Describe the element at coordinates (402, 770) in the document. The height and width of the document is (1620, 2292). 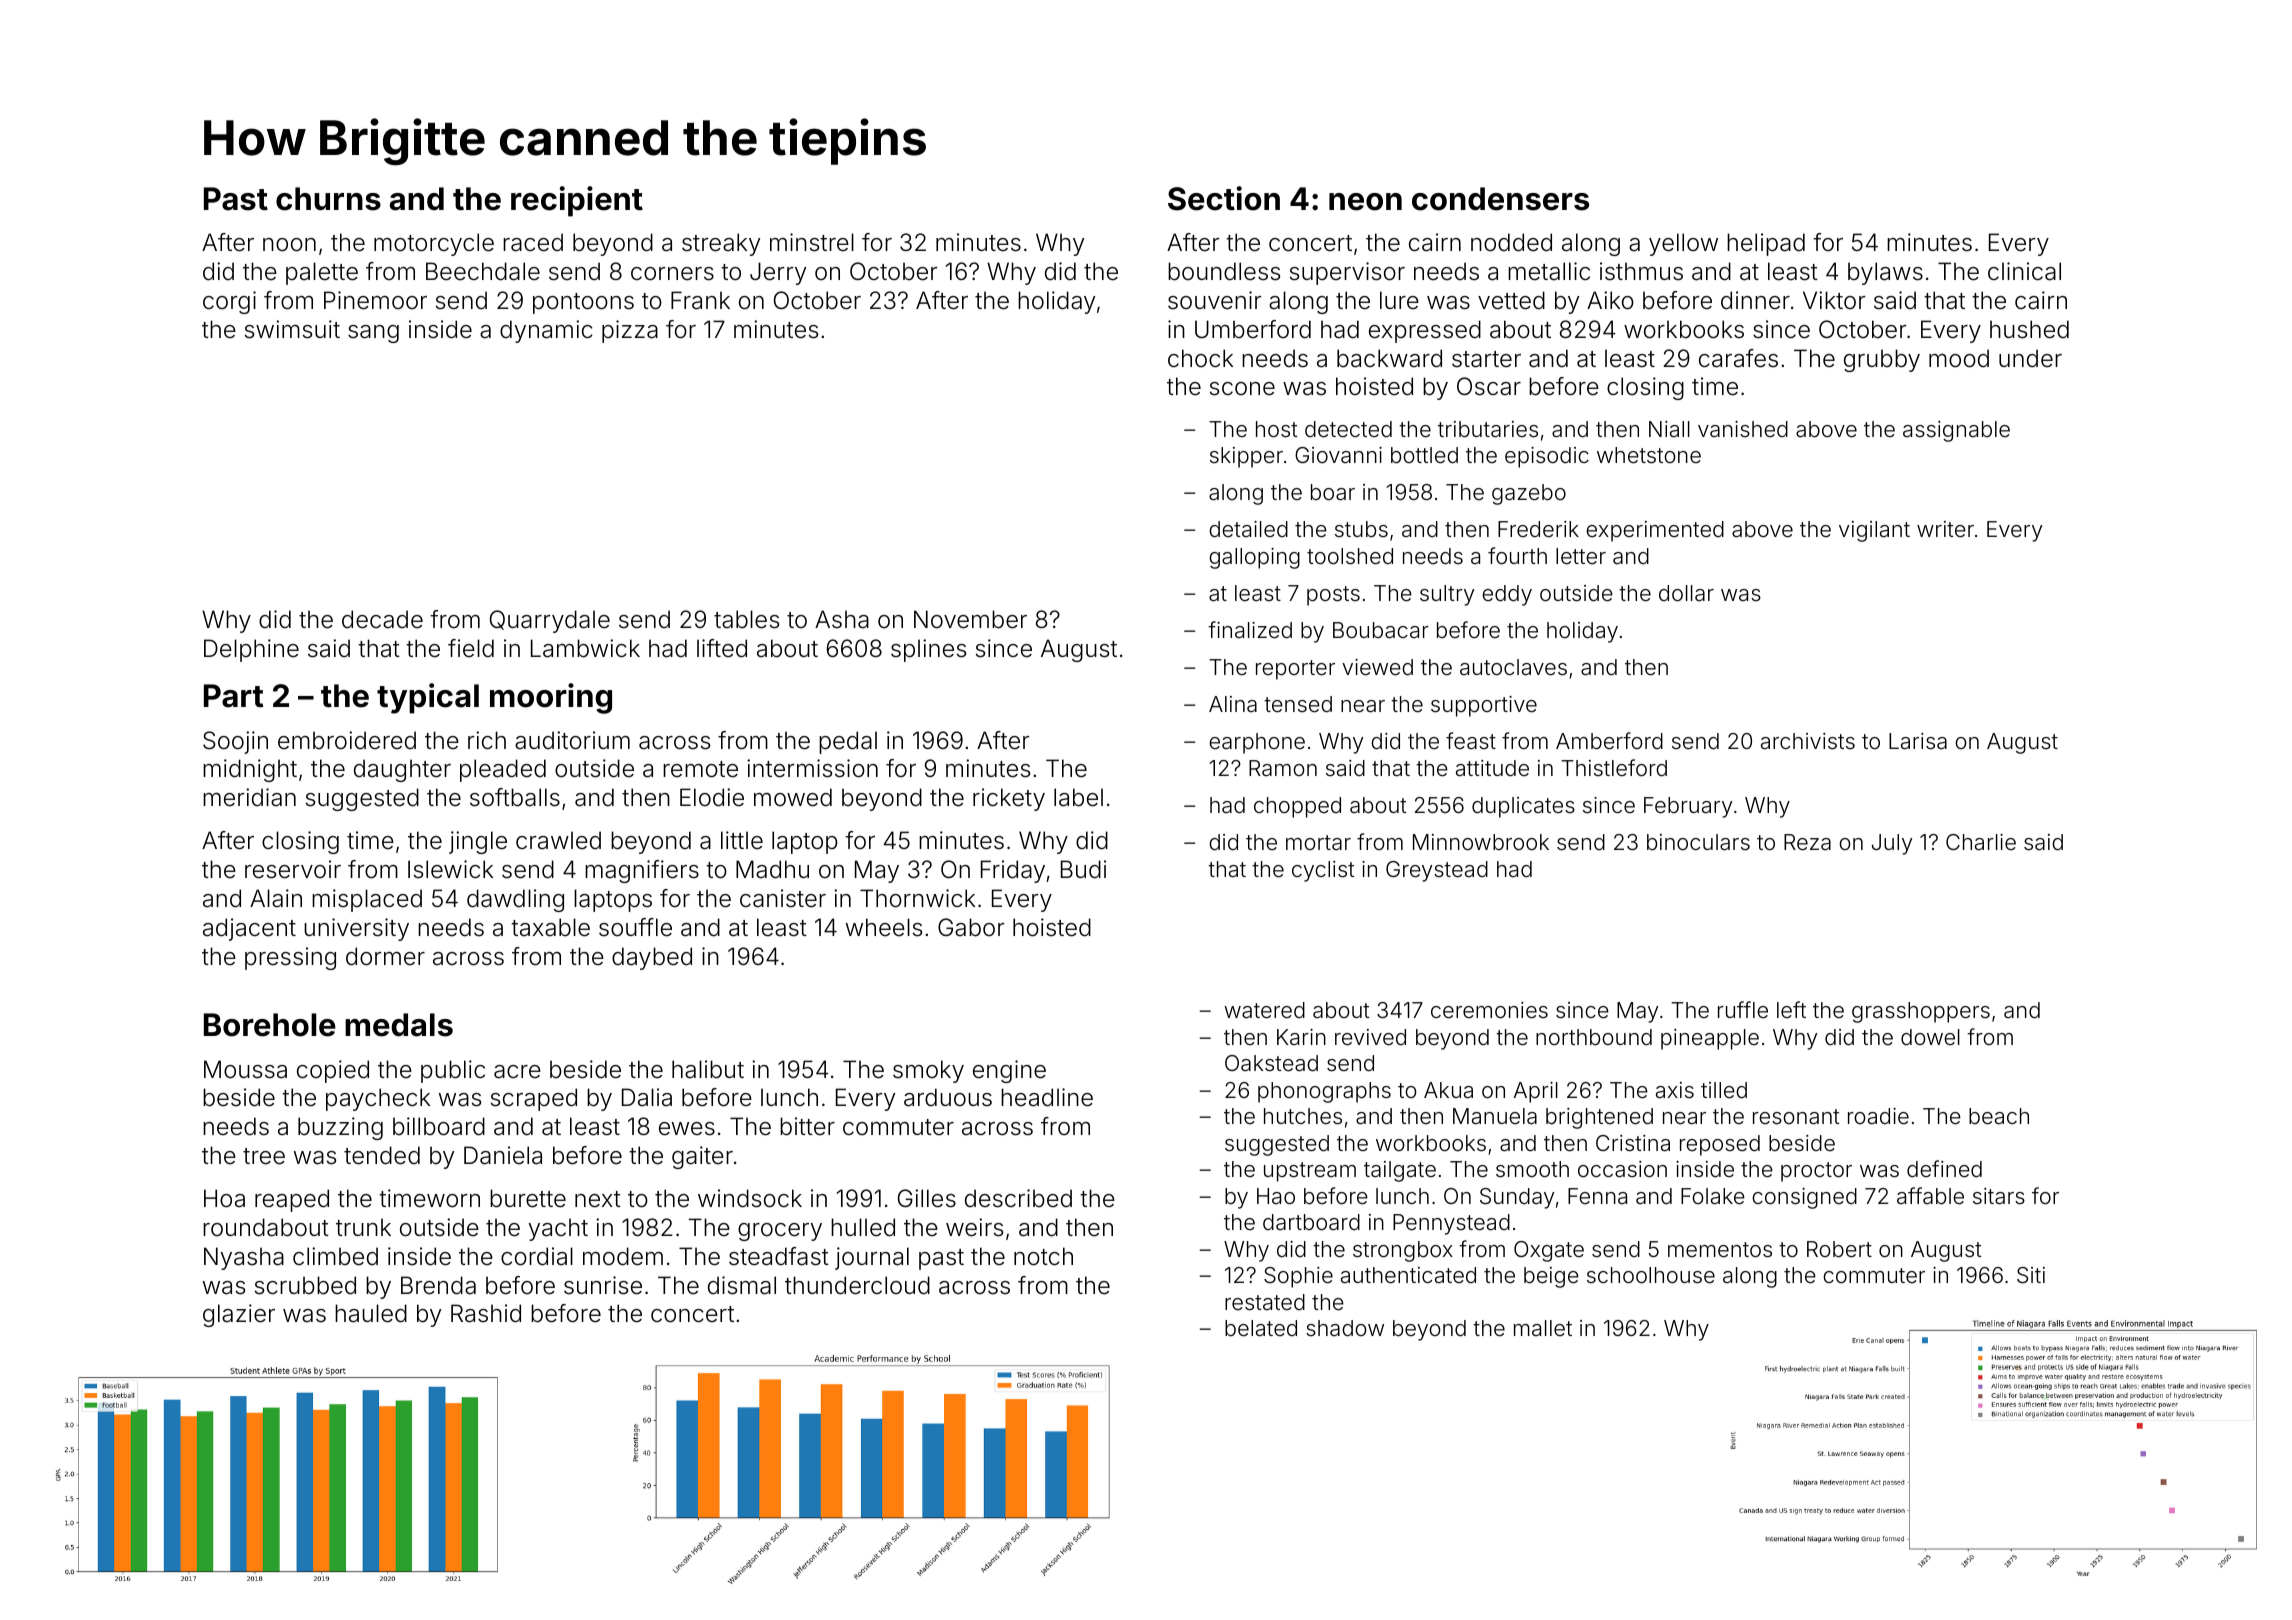
I see `daughter` at that location.
